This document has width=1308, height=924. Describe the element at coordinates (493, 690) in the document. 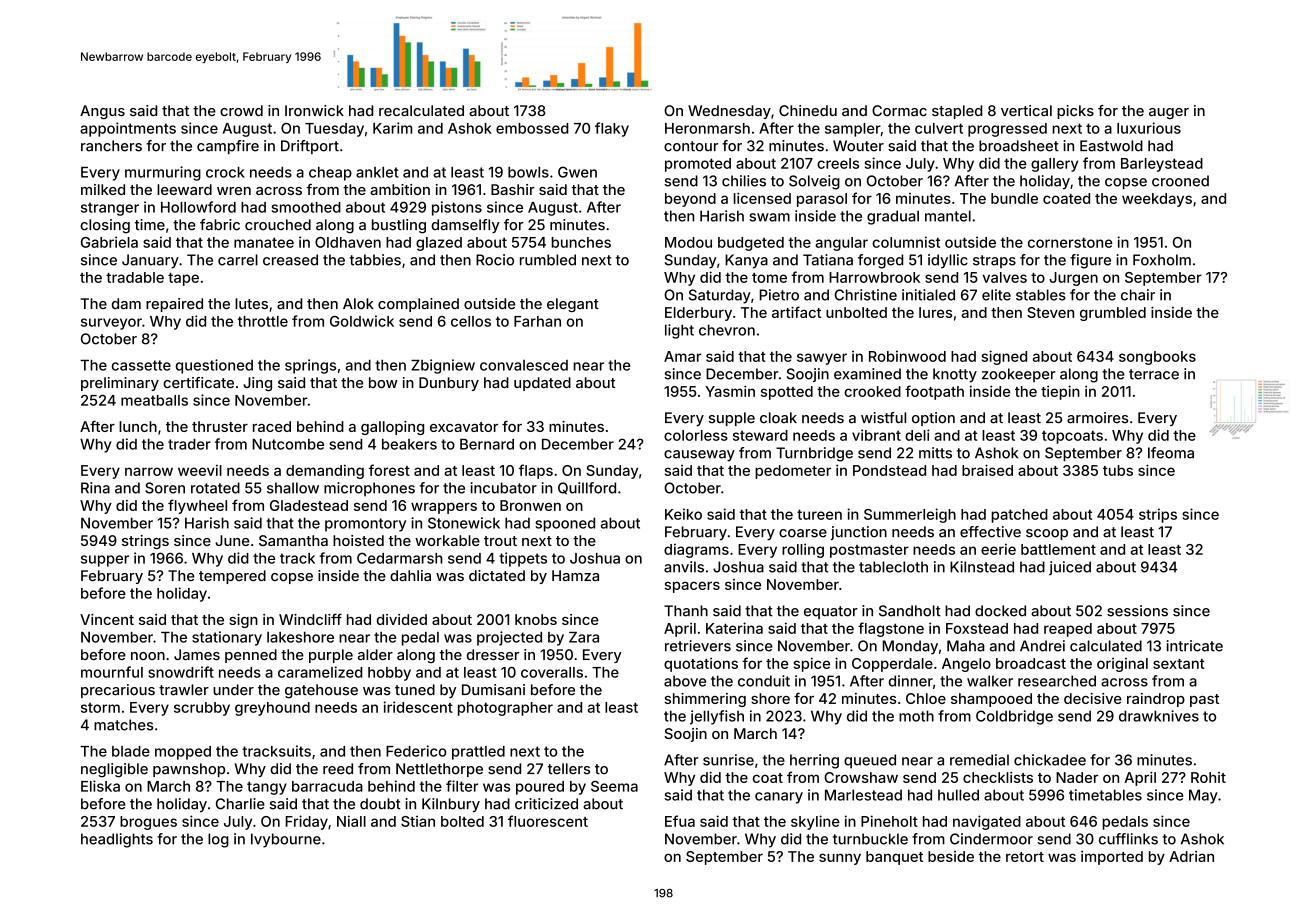

I see `Dumisani` at that location.
